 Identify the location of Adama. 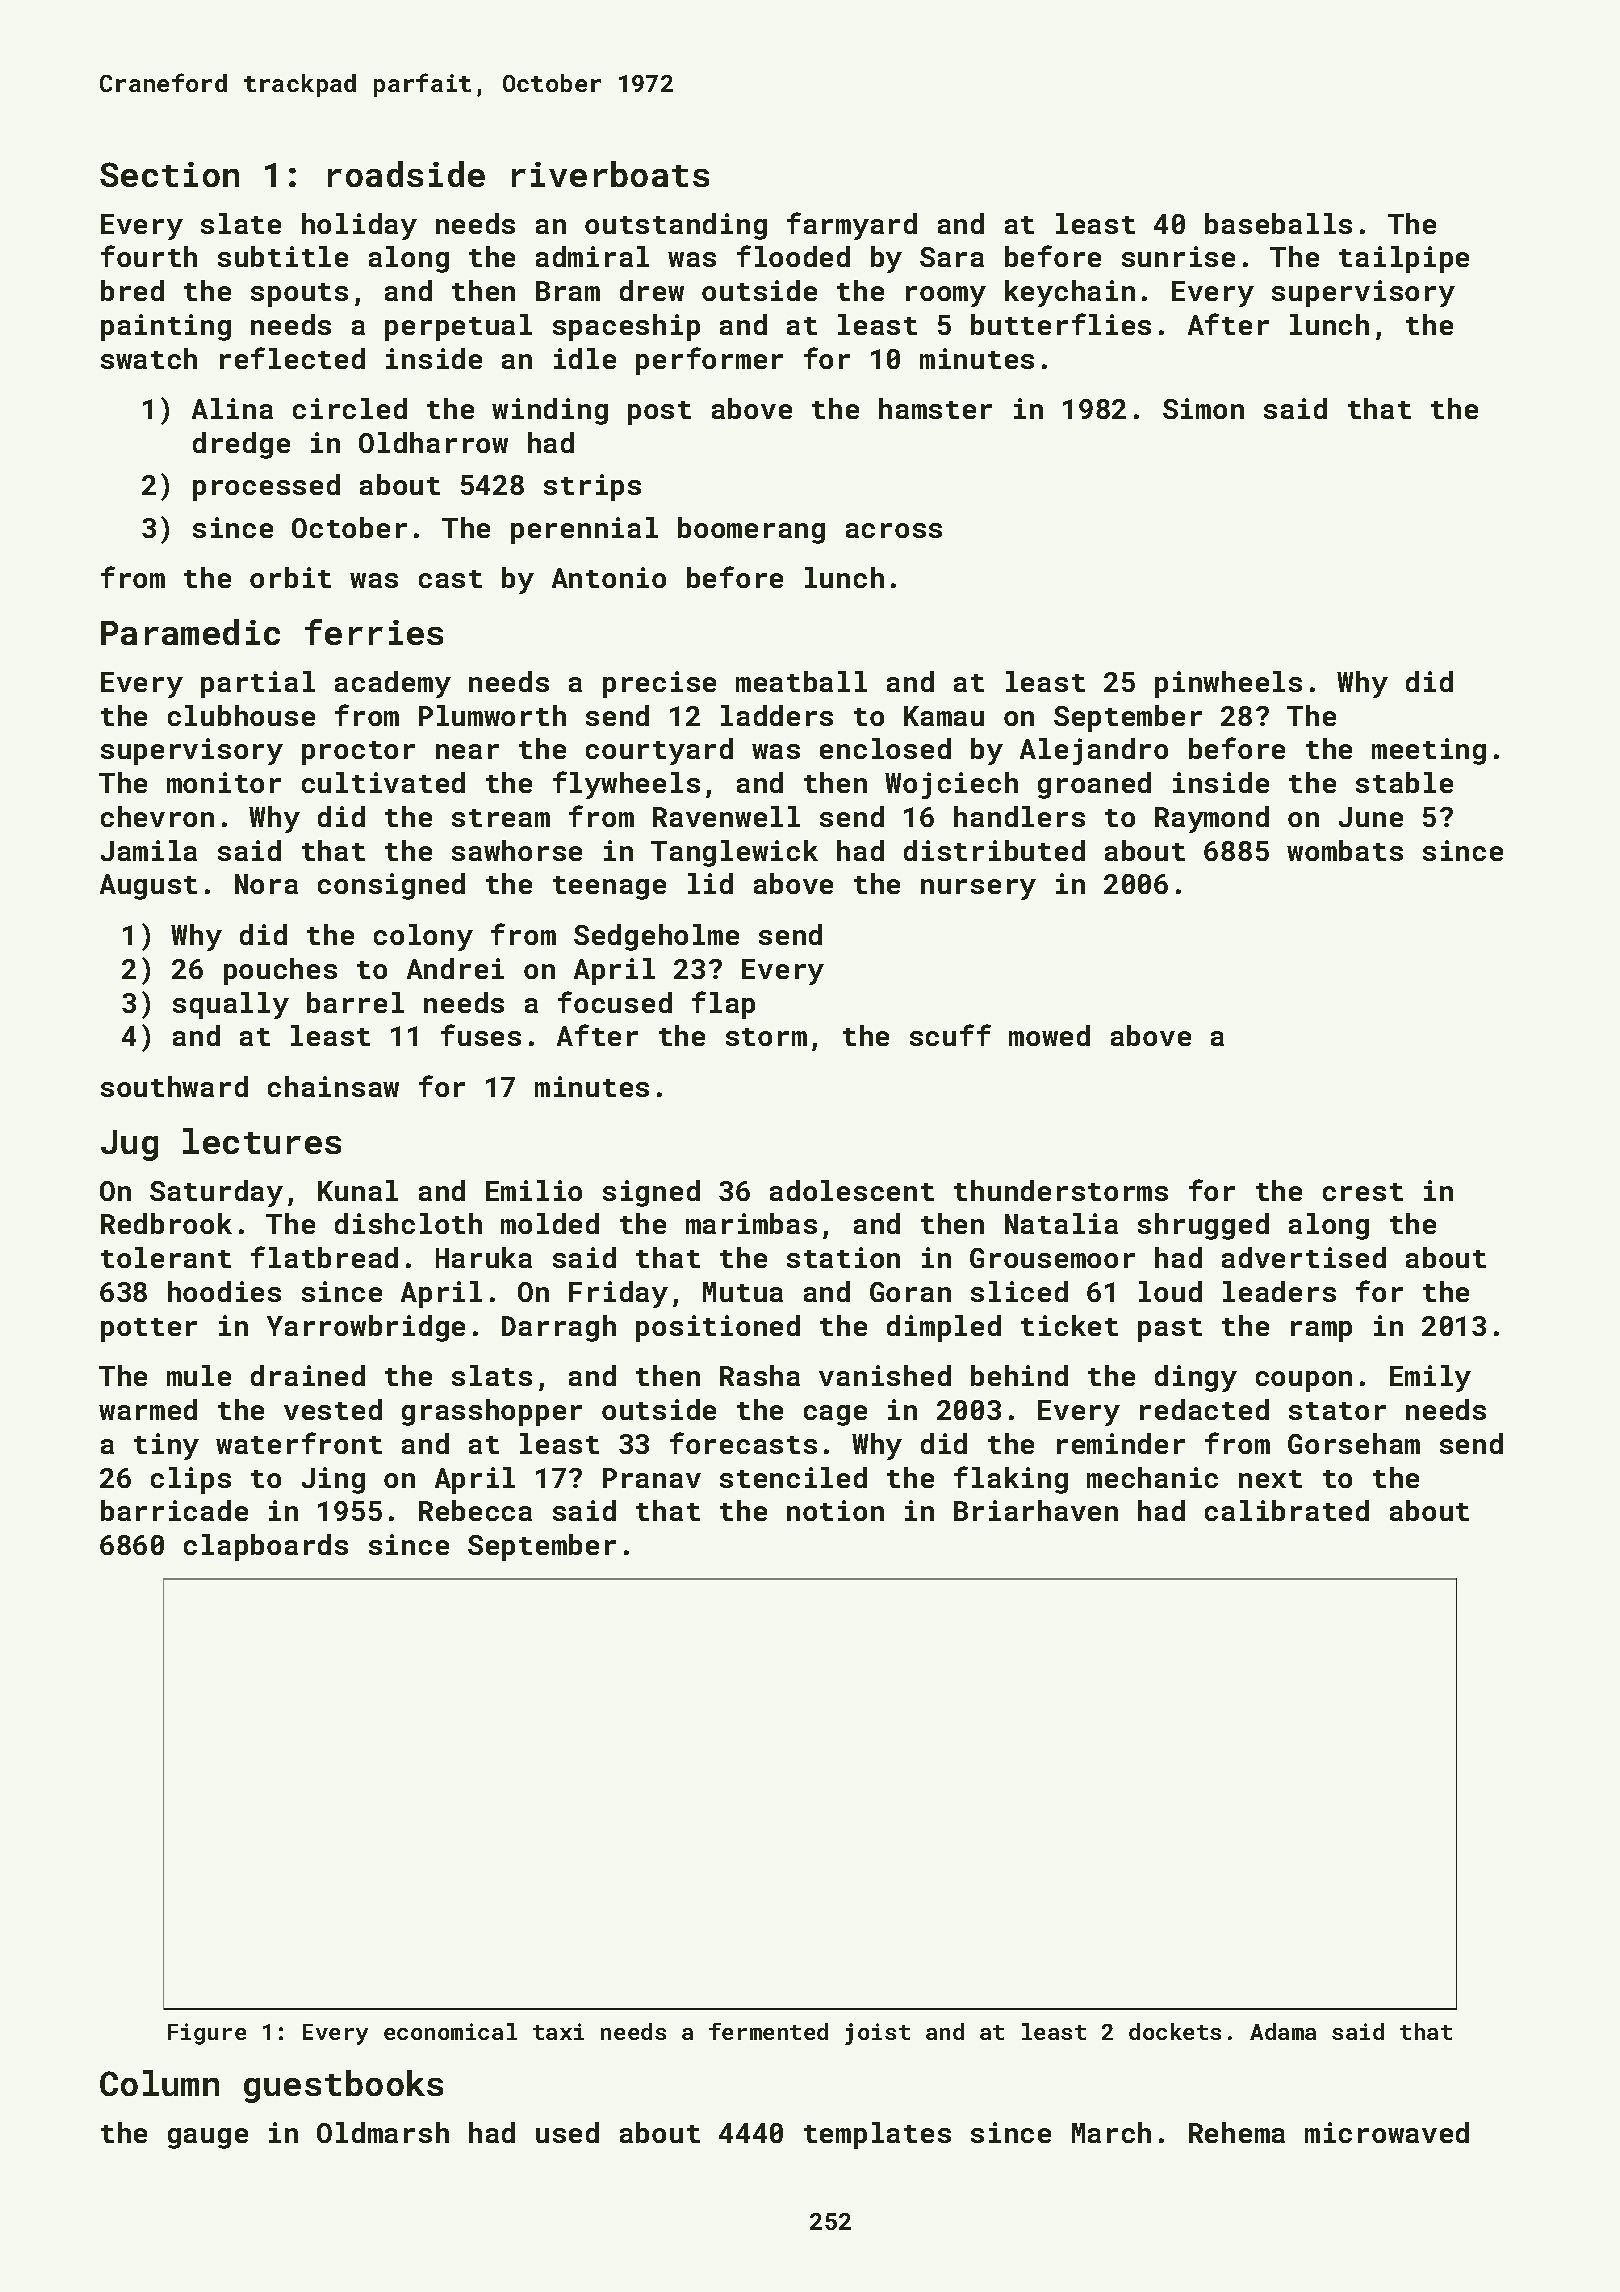
(1283, 2031).
